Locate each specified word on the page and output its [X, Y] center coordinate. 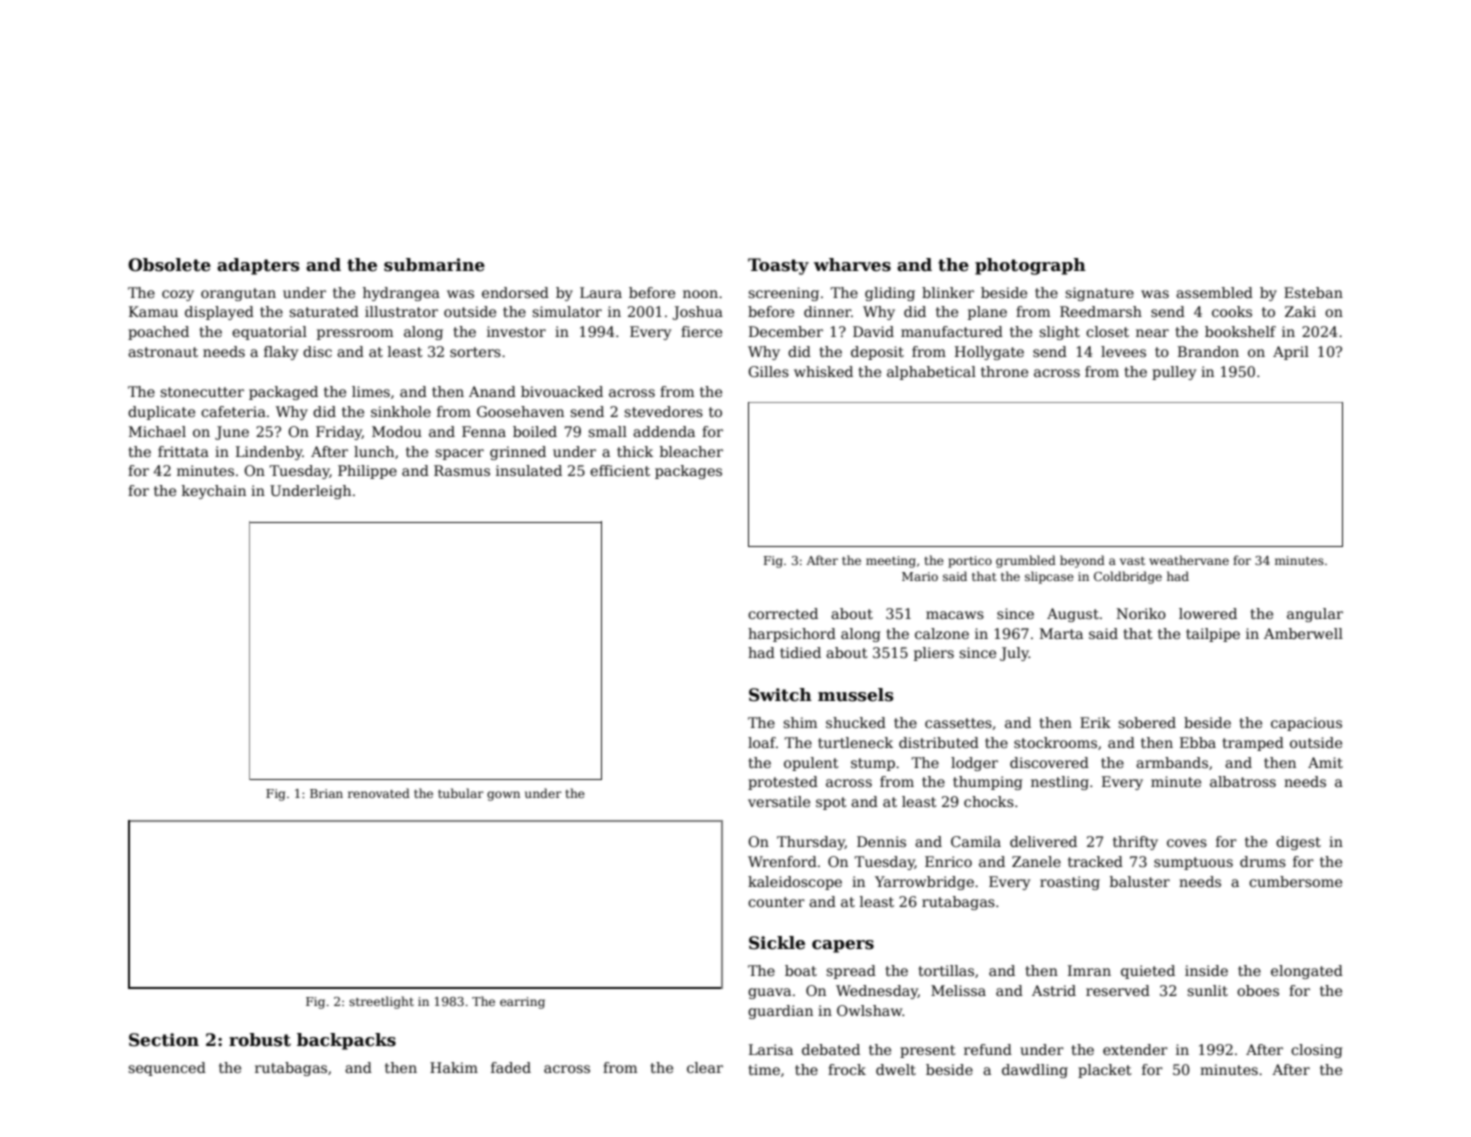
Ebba [1198, 742]
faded [511, 1067]
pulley [1174, 373]
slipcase [1049, 577]
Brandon [1208, 351]
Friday [339, 433]
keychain [214, 492]
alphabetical [931, 373]
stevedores [663, 411]
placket [1105, 1071]
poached [158, 333]
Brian [326, 793]
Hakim [454, 1067]
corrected [783, 613]
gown [503, 796]
